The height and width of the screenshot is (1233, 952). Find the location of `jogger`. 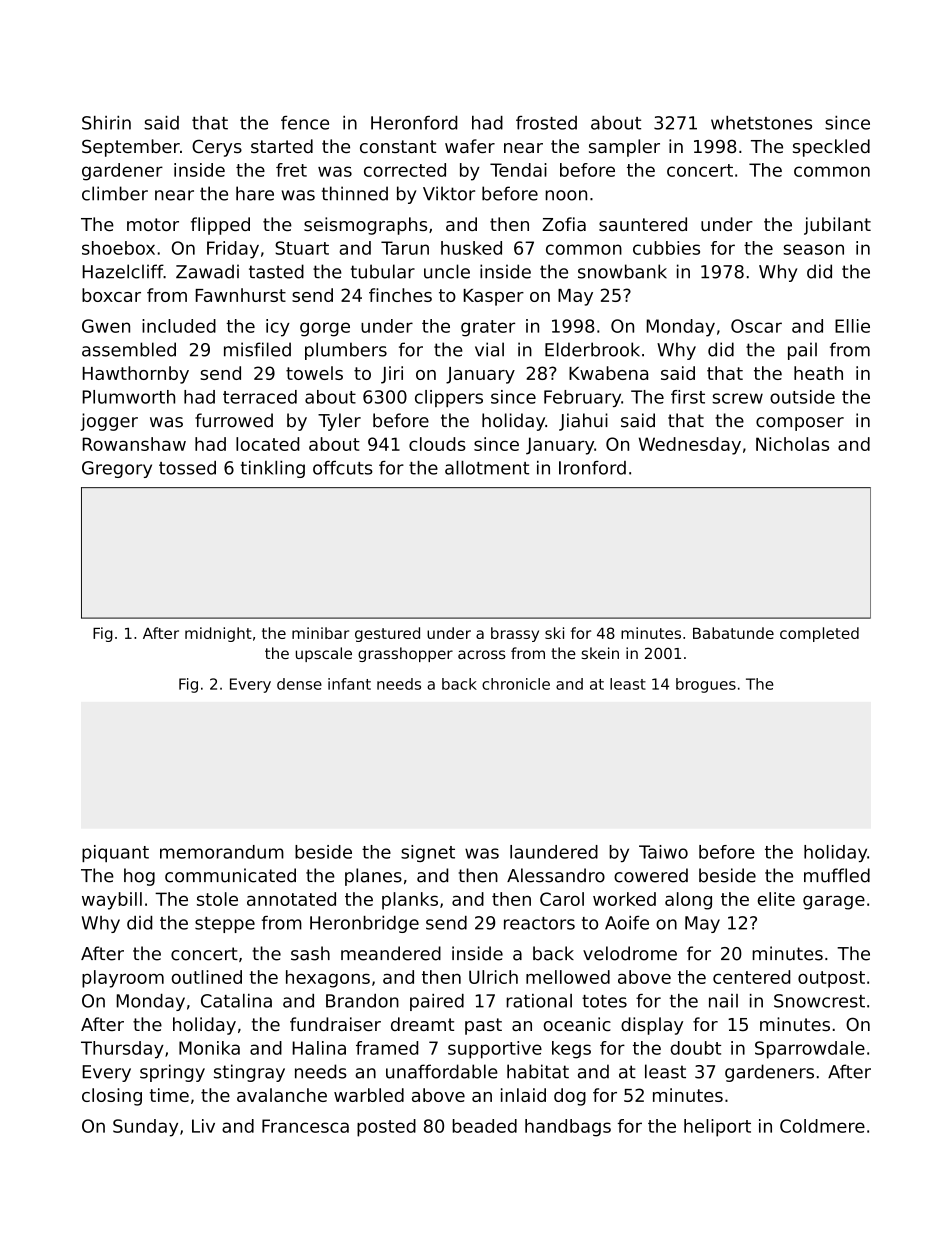

jogger is located at coordinates (109, 422).
